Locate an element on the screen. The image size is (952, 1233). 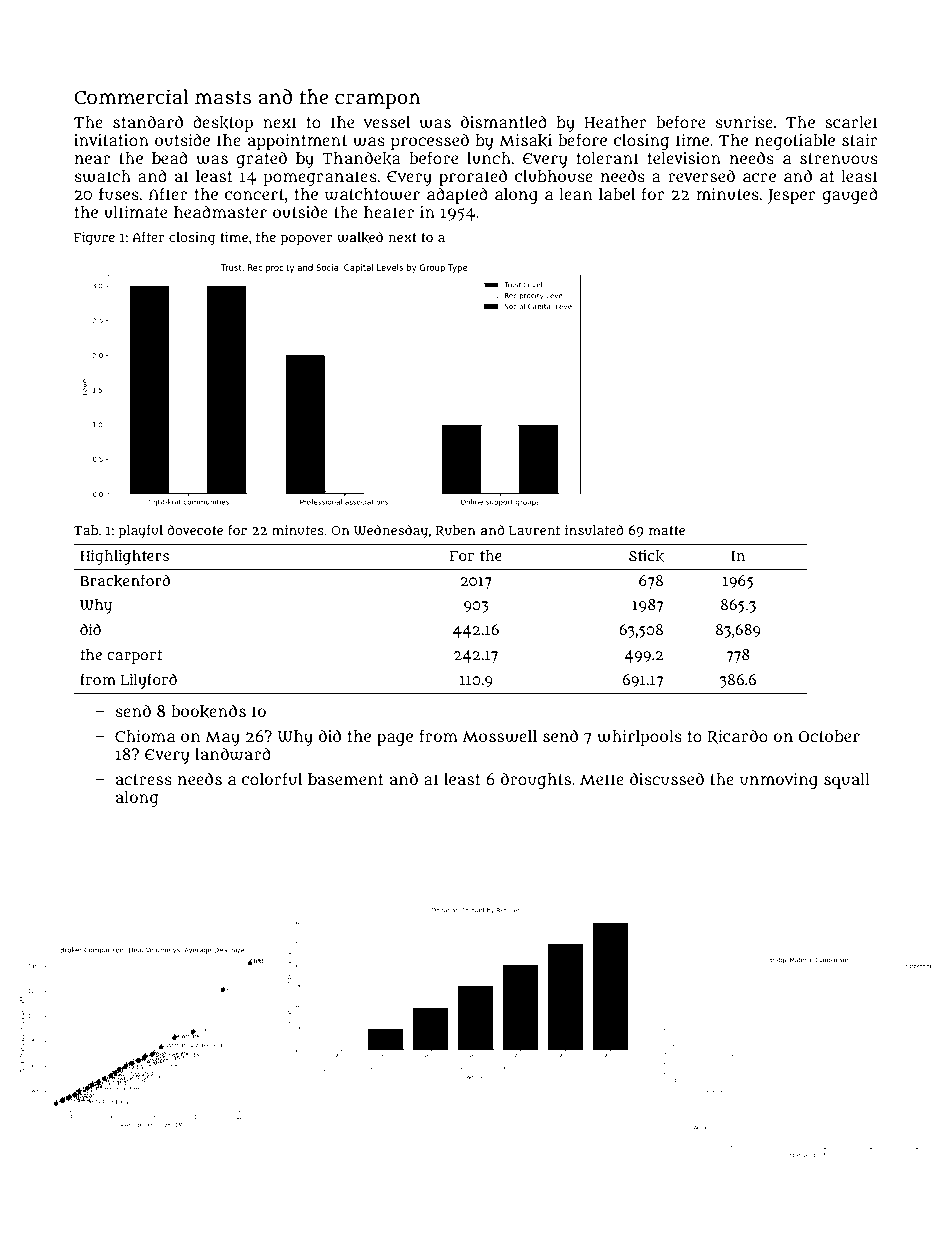
Ruben is located at coordinates (456, 531).
